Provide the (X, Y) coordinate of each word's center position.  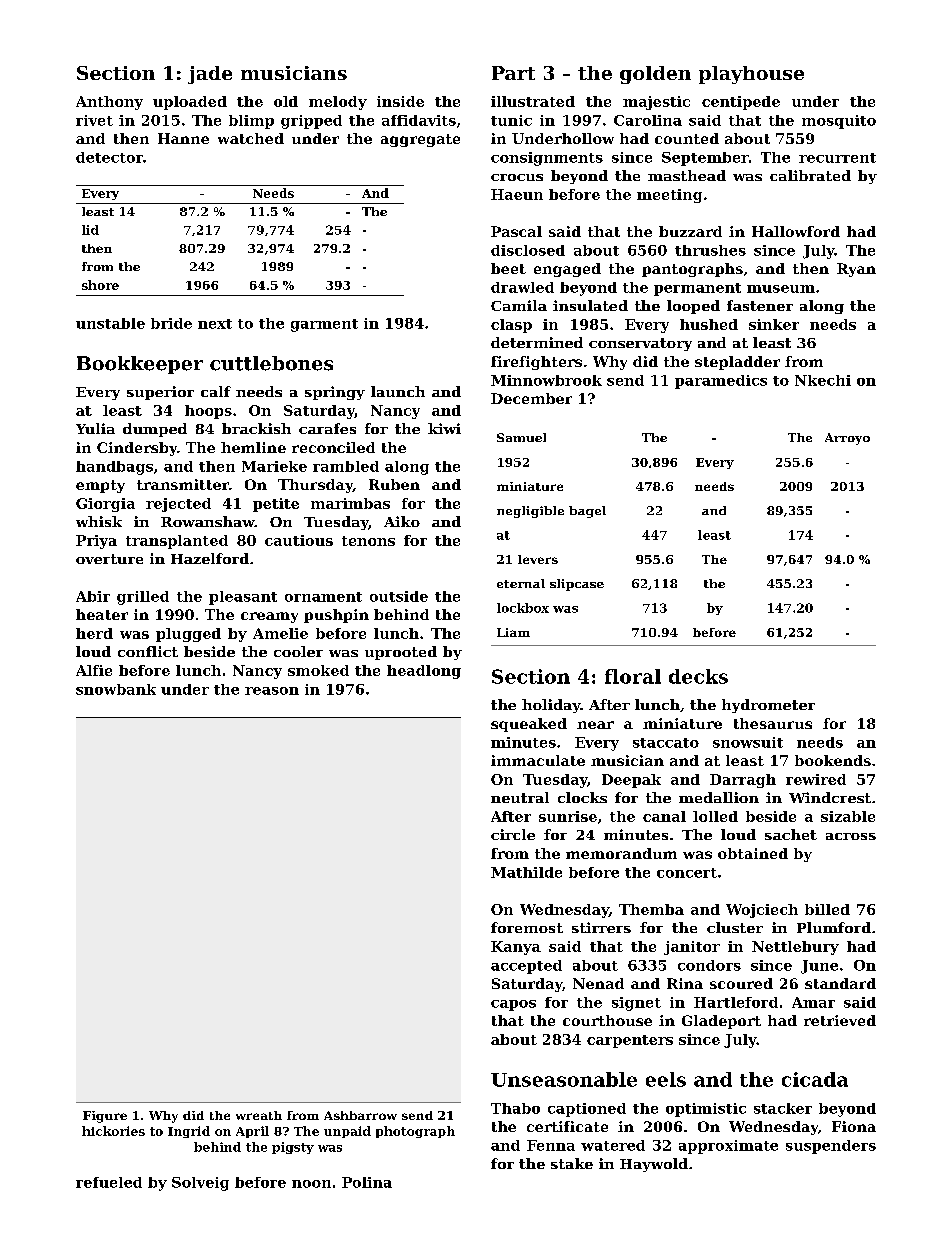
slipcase (577, 585)
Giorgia (105, 505)
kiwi (444, 428)
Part (513, 73)
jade (210, 75)
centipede (741, 103)
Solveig (200, 1184)
